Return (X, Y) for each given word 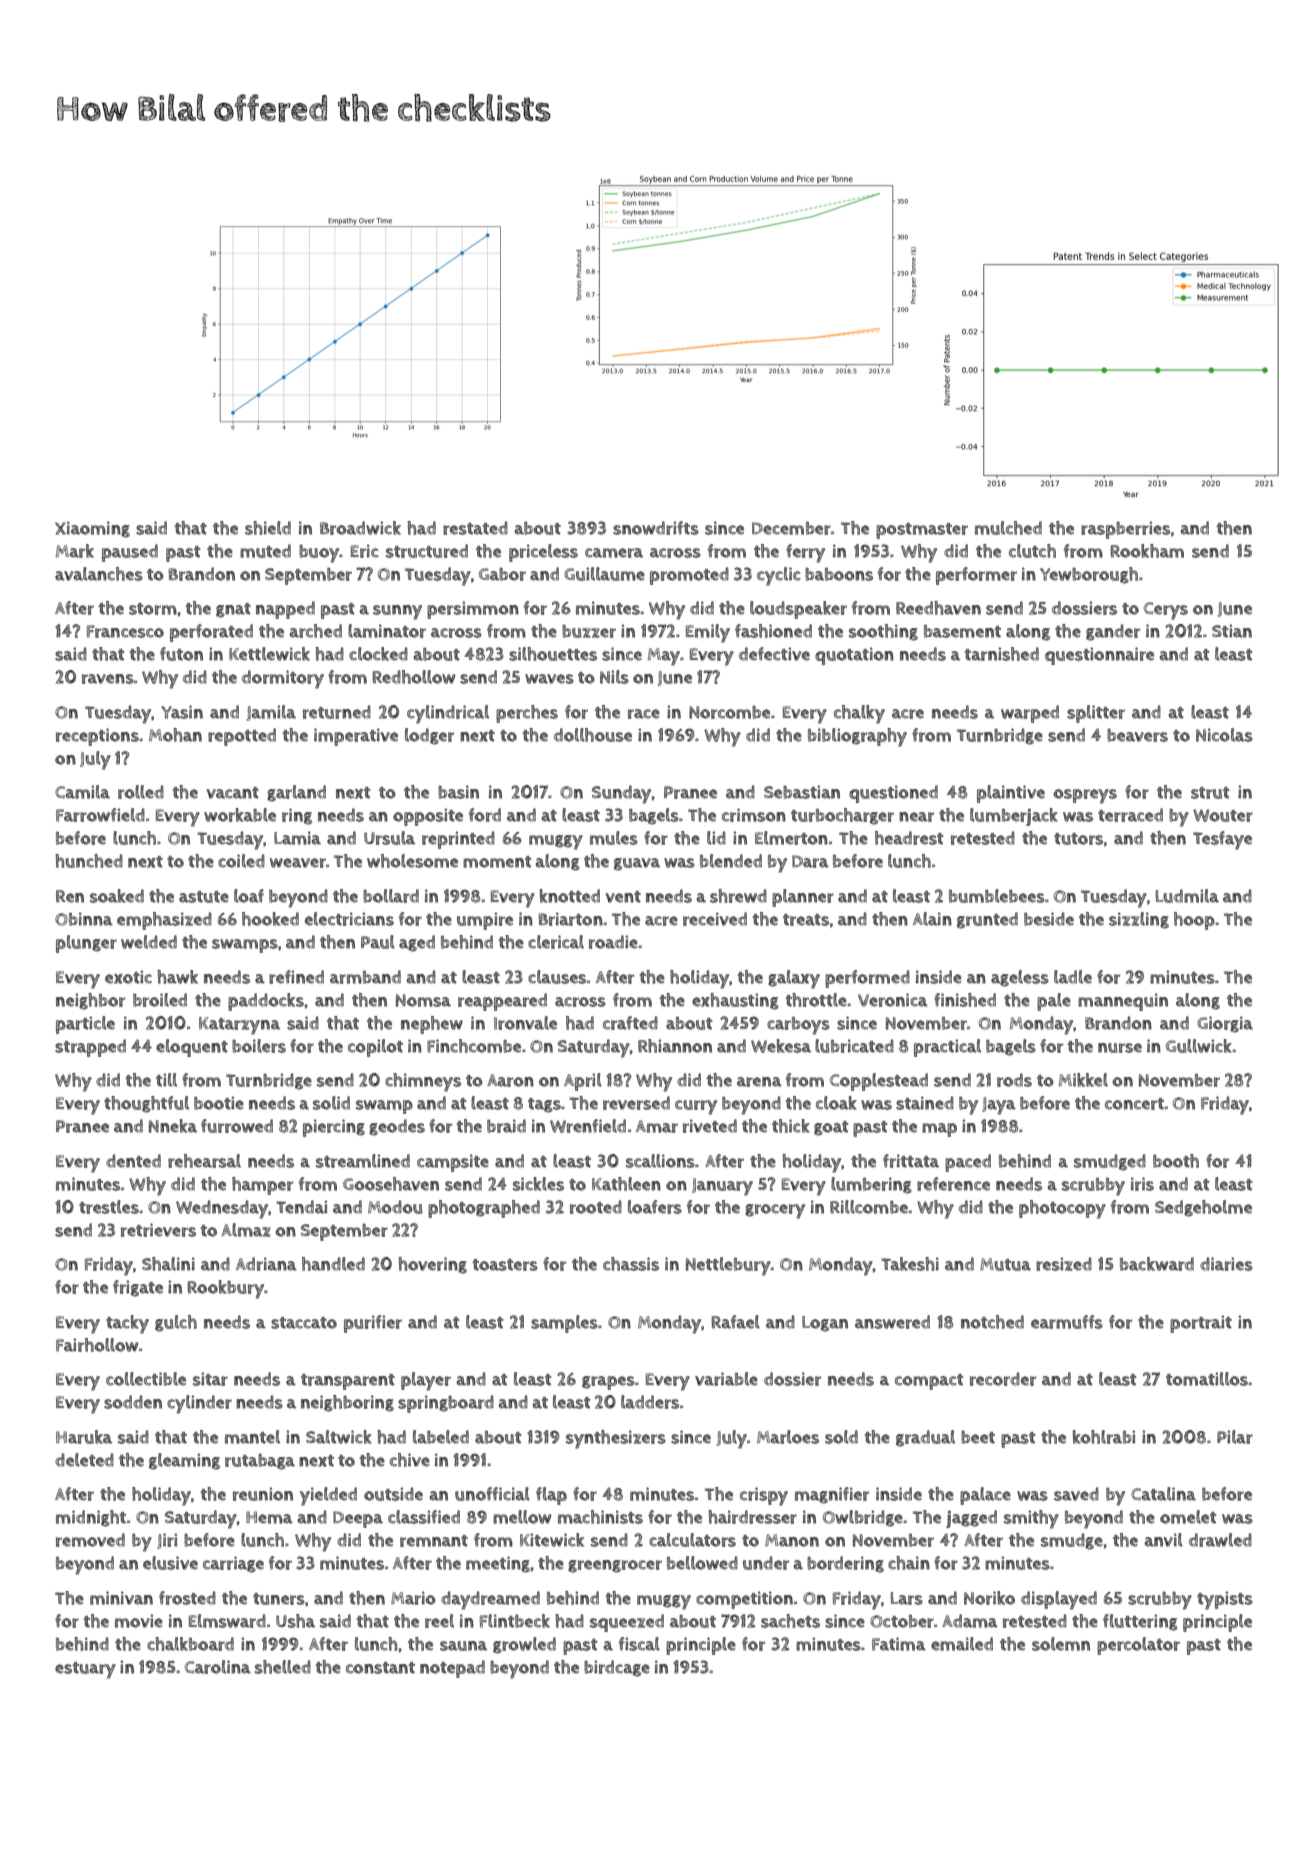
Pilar (1235, 1437)
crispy (764, 1496)
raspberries (1125, 530)
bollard (391, 896)
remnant (434, 1541)
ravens (108, 679)
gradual (925, 1438)
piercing (334, 1128)
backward (1157, 1264)
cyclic (779, 576)
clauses (557, 977)
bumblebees (997, 896)
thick (791, 1126)
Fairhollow (97, 1345)
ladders (650, 1402)
